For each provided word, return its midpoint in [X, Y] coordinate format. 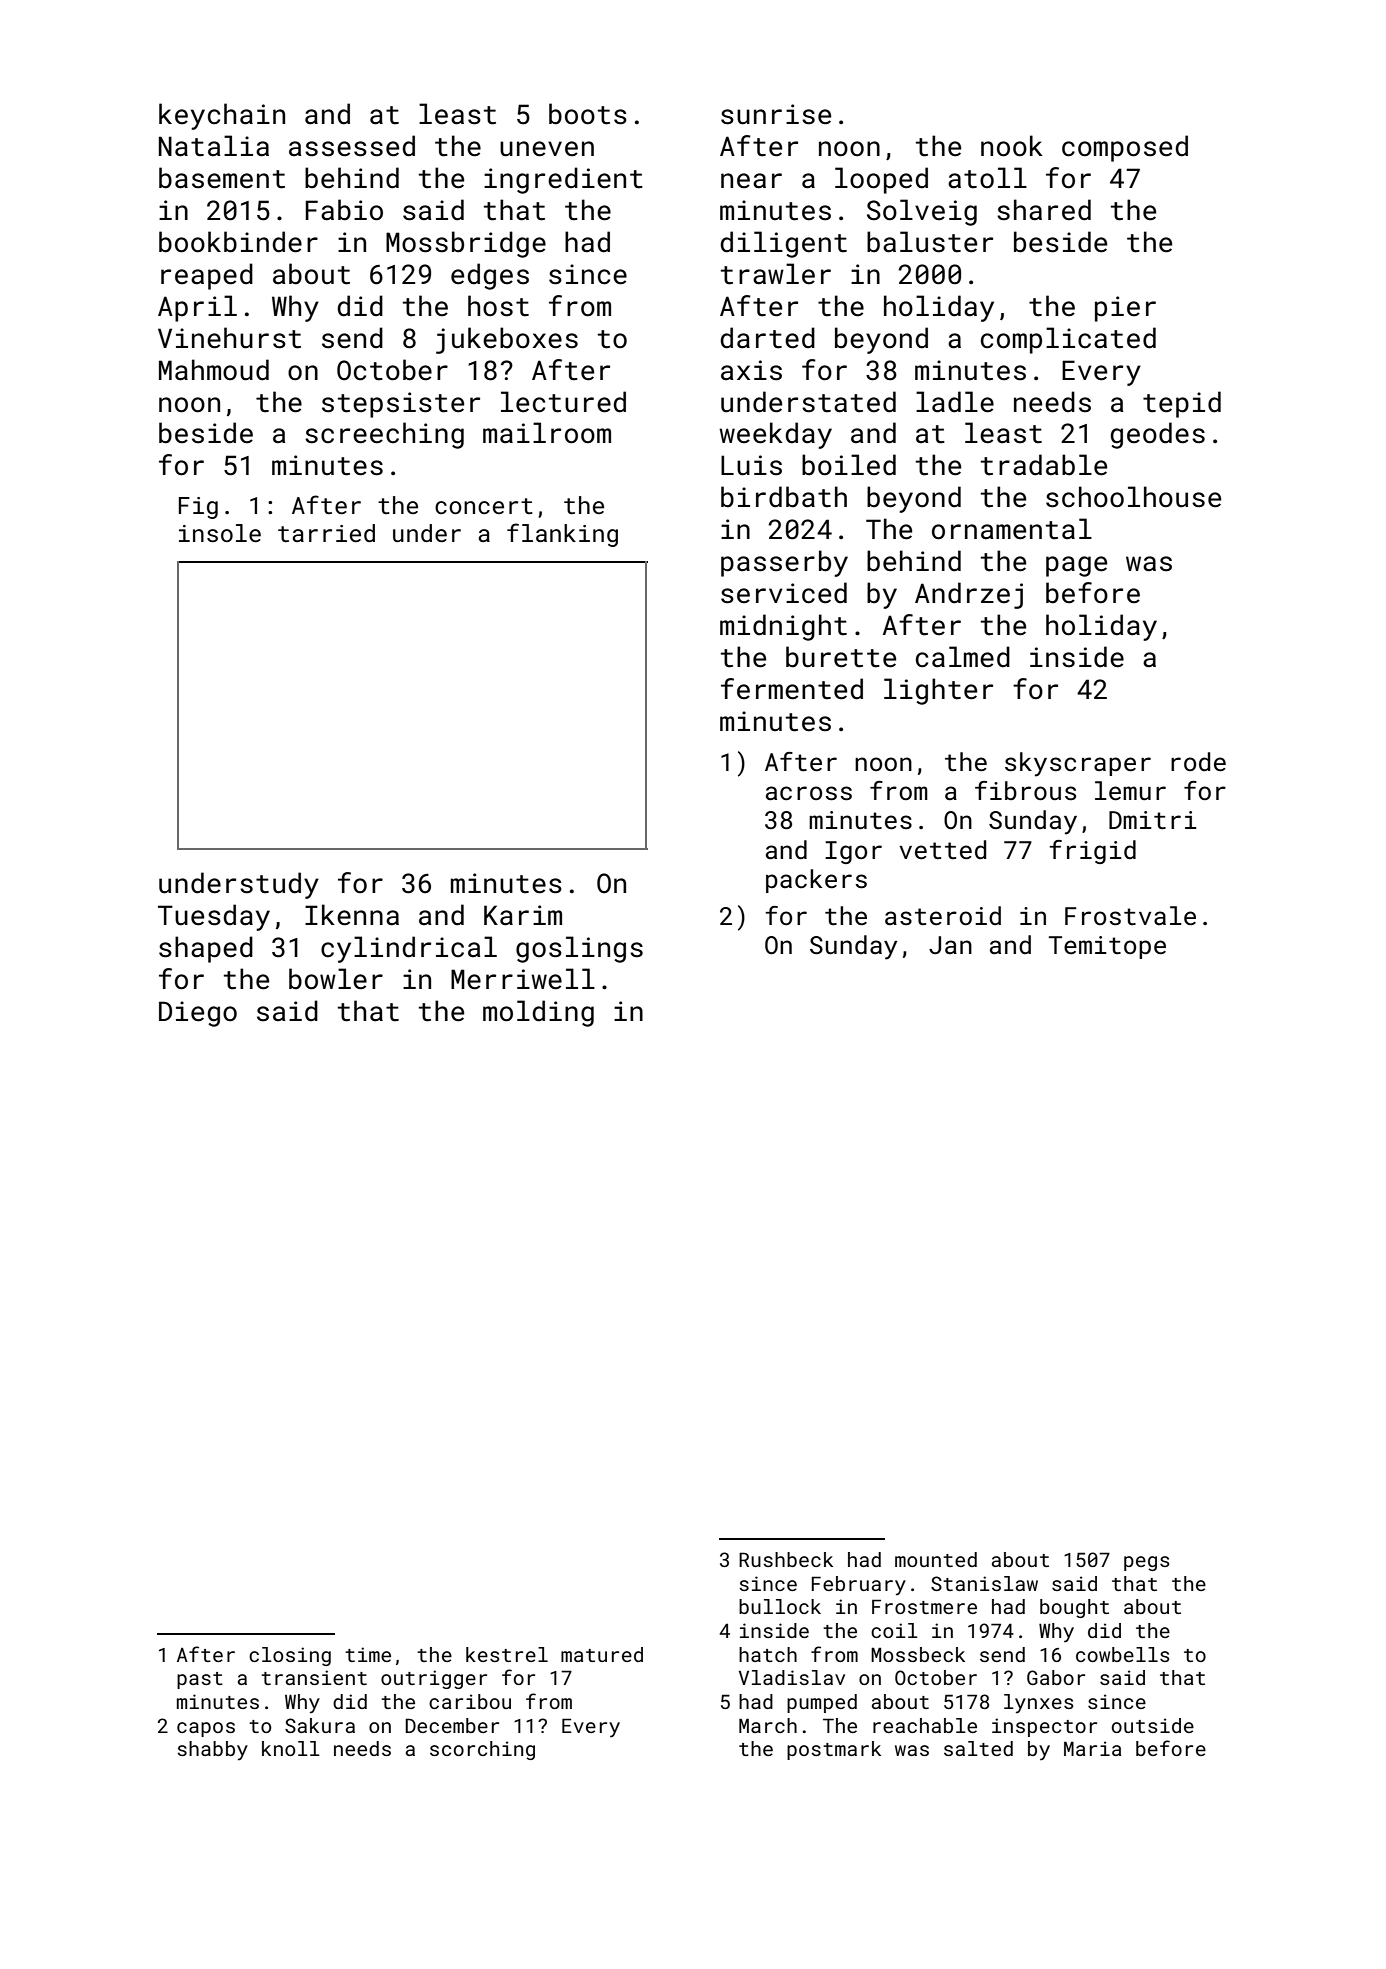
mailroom [547, 433]
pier [1125, 309]
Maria [1092, 1748]
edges [490, 276]
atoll [987, 178]
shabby [212, 1751]
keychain [222, 116]
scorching [482, 1750]
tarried [326, 533]
